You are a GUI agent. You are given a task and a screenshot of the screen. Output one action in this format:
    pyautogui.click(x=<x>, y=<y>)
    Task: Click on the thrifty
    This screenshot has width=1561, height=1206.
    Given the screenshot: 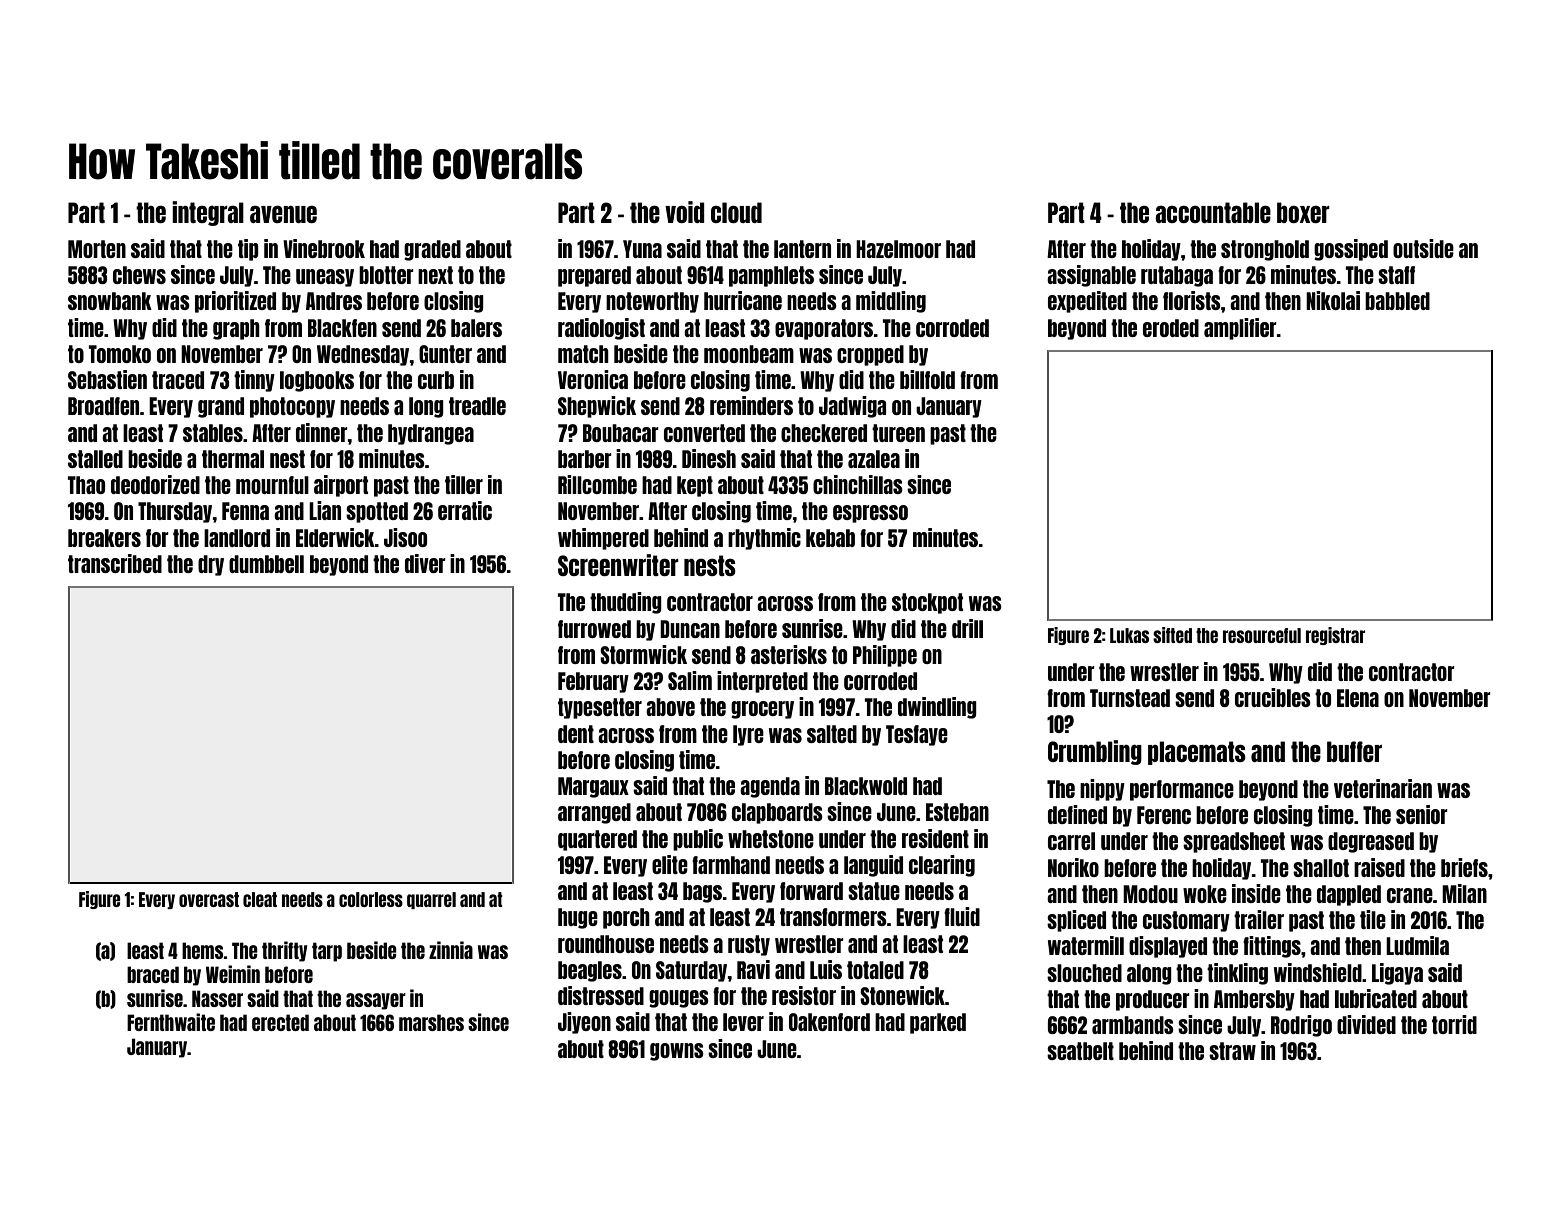 What is the action you would take?
    pyautogui.click(x=285, y=951)
